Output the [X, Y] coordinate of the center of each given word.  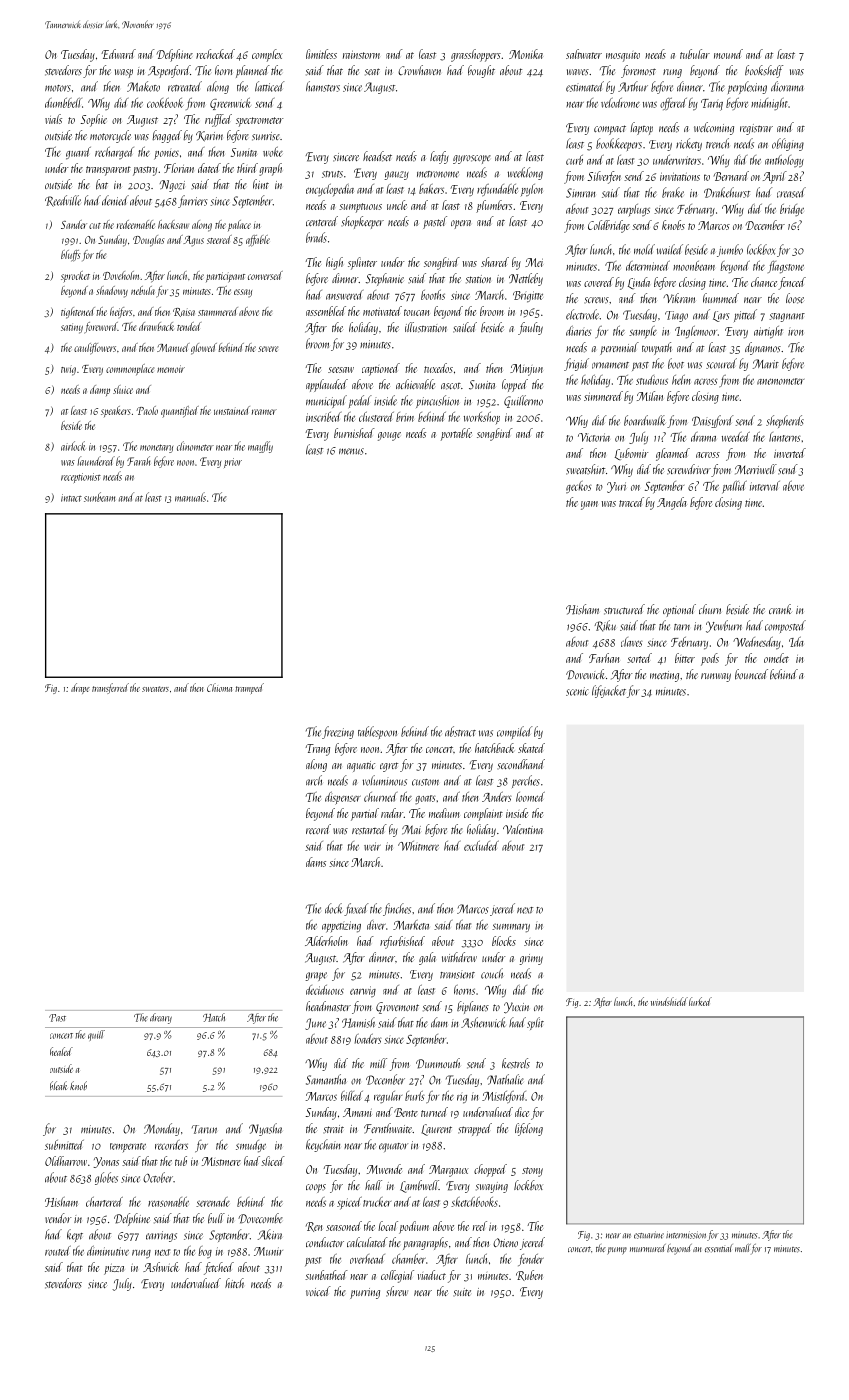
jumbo [730, 250]
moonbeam [694, 266]
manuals [190, 497]
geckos [578, 487]
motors [58, 88]
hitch [234, 1283]
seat [372, 72]
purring [365, 1293]
